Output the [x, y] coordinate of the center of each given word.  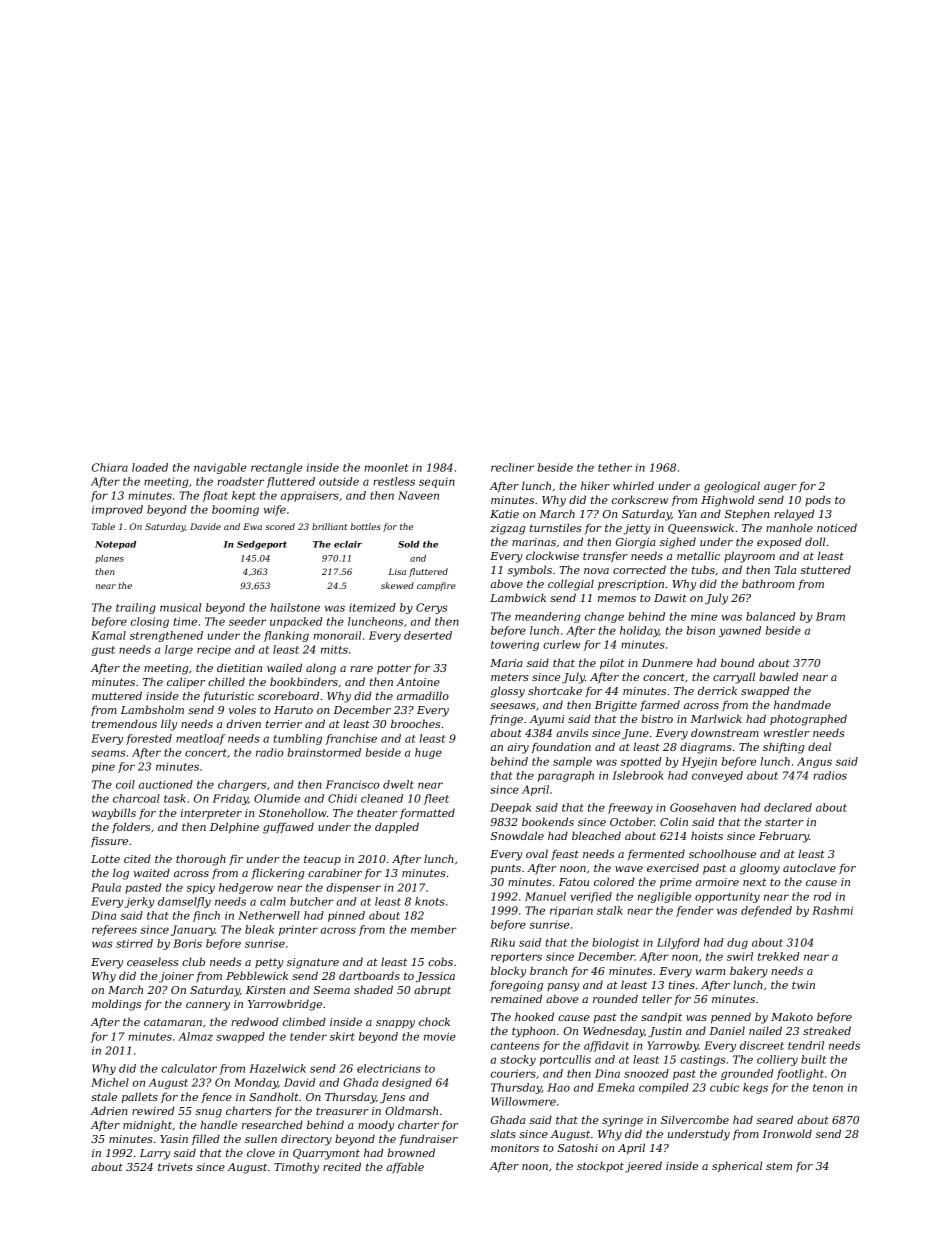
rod [822, 896]
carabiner [335, 872]
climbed [304, 1021]
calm [273, 901]
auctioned [166, 784]
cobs [440, 961]
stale [104, 1096]
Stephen [747, 514]
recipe [214, 650]
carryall [734, 678]
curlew [562, 644]
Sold [409, 544]
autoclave [809, 867]
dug [737, 943]
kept [244, 496]
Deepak [510, 808]
